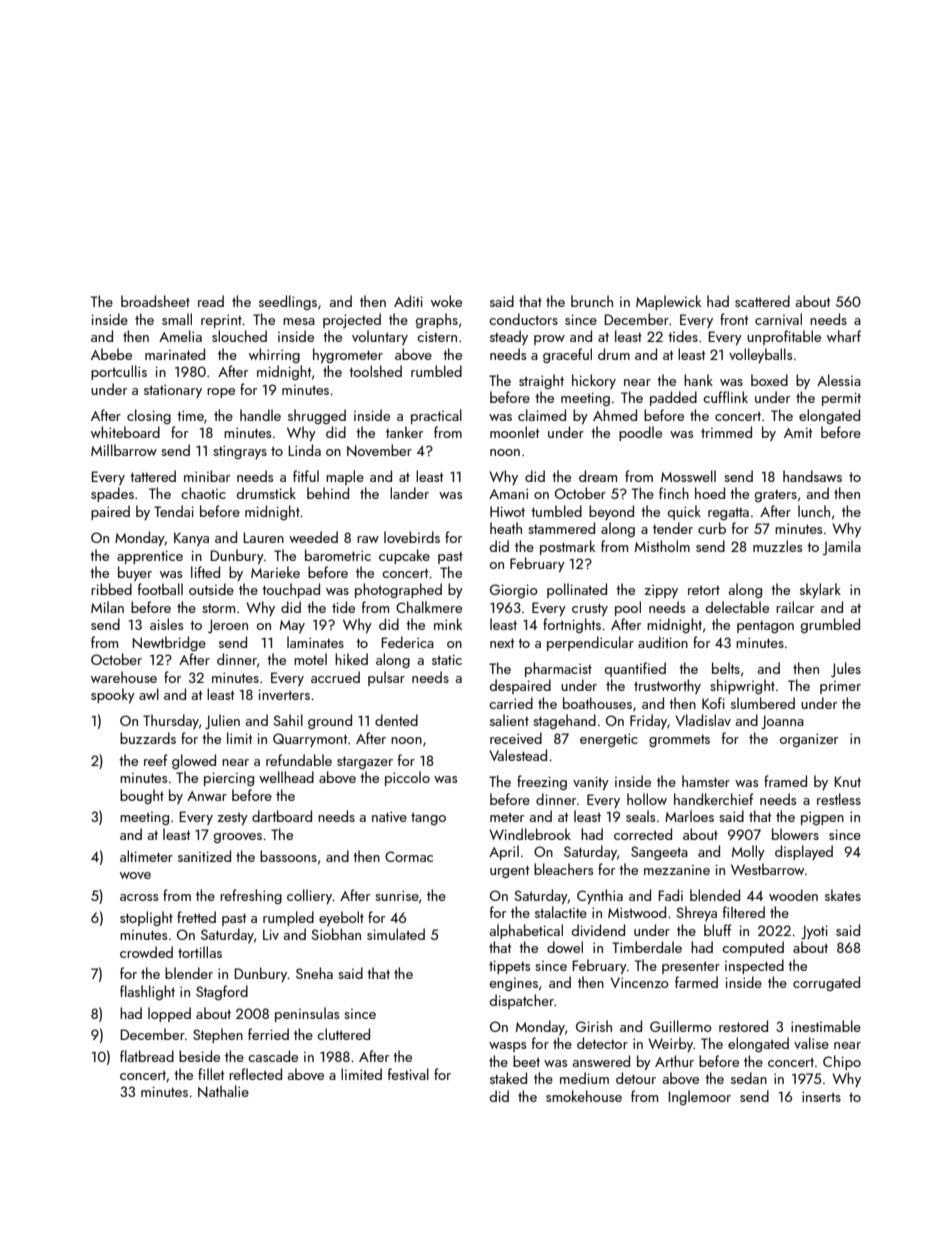  What do you see at coordinates (846, 669) in the document?
I see `Jules` at bounding box center [846, 669].
